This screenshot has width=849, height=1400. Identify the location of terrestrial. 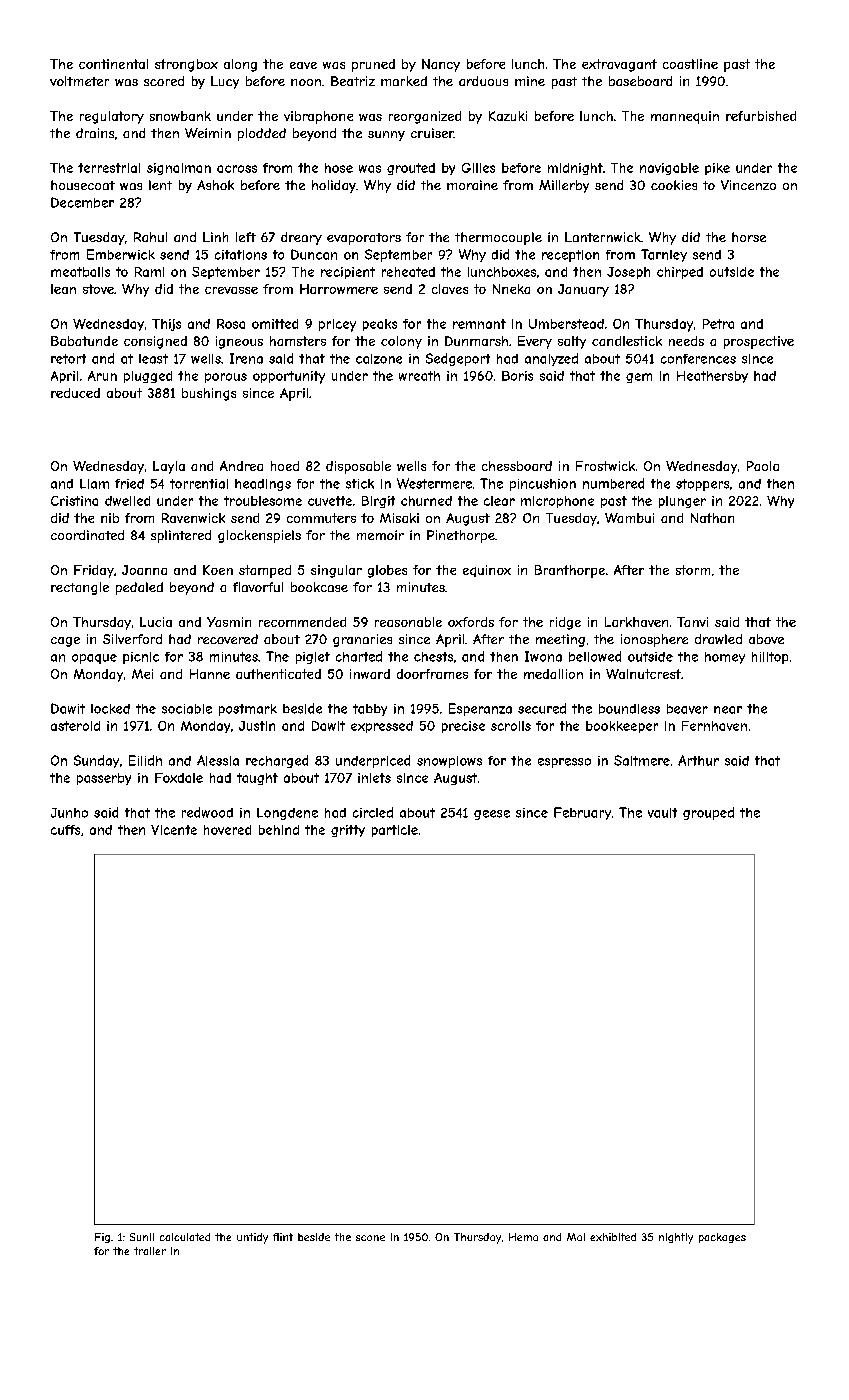
(109, 168).
